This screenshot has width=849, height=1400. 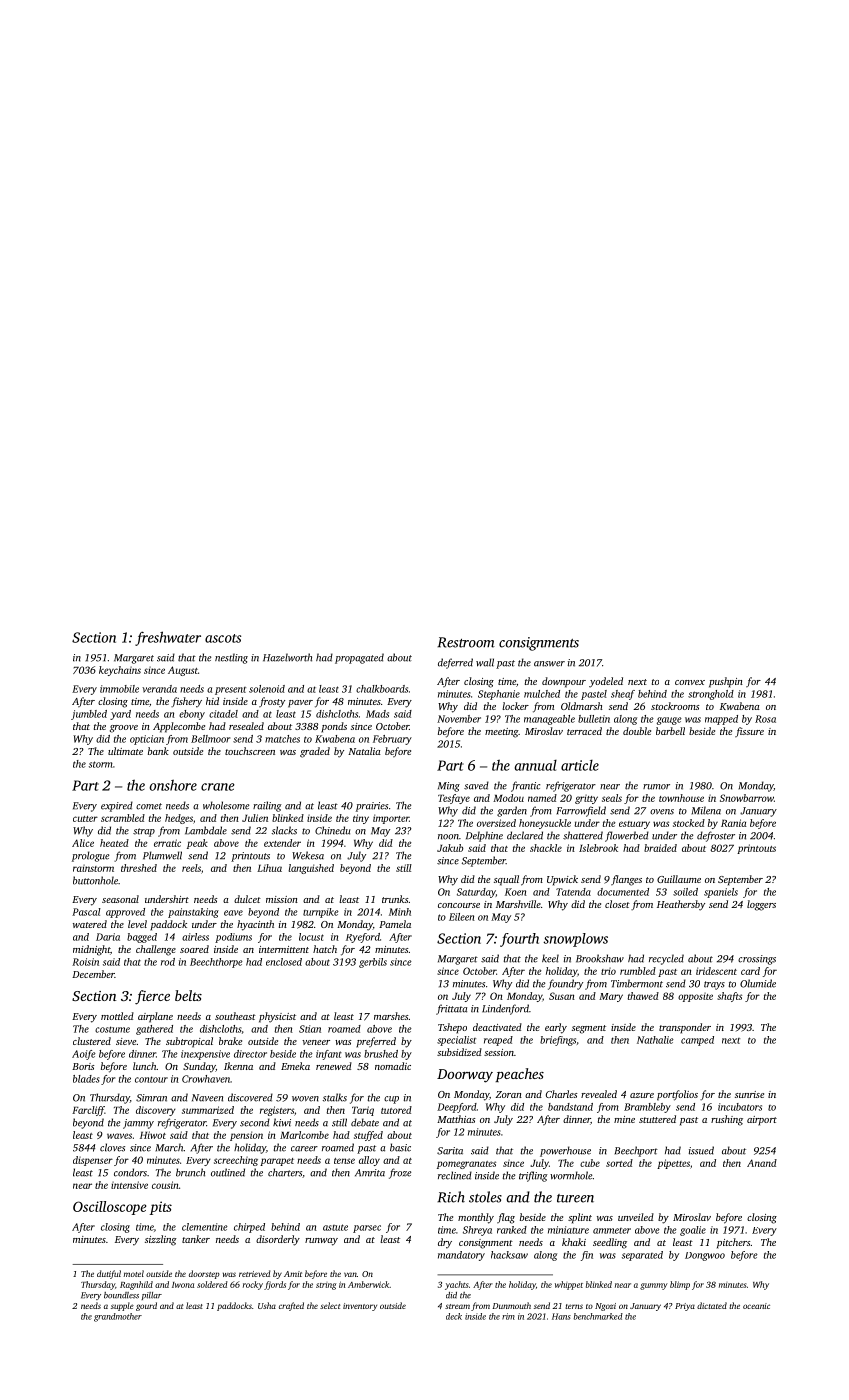 What do you see at coordinates (360, 1307) in the screenshot?
I see `inventory` at bounding box center [360, 1307].
